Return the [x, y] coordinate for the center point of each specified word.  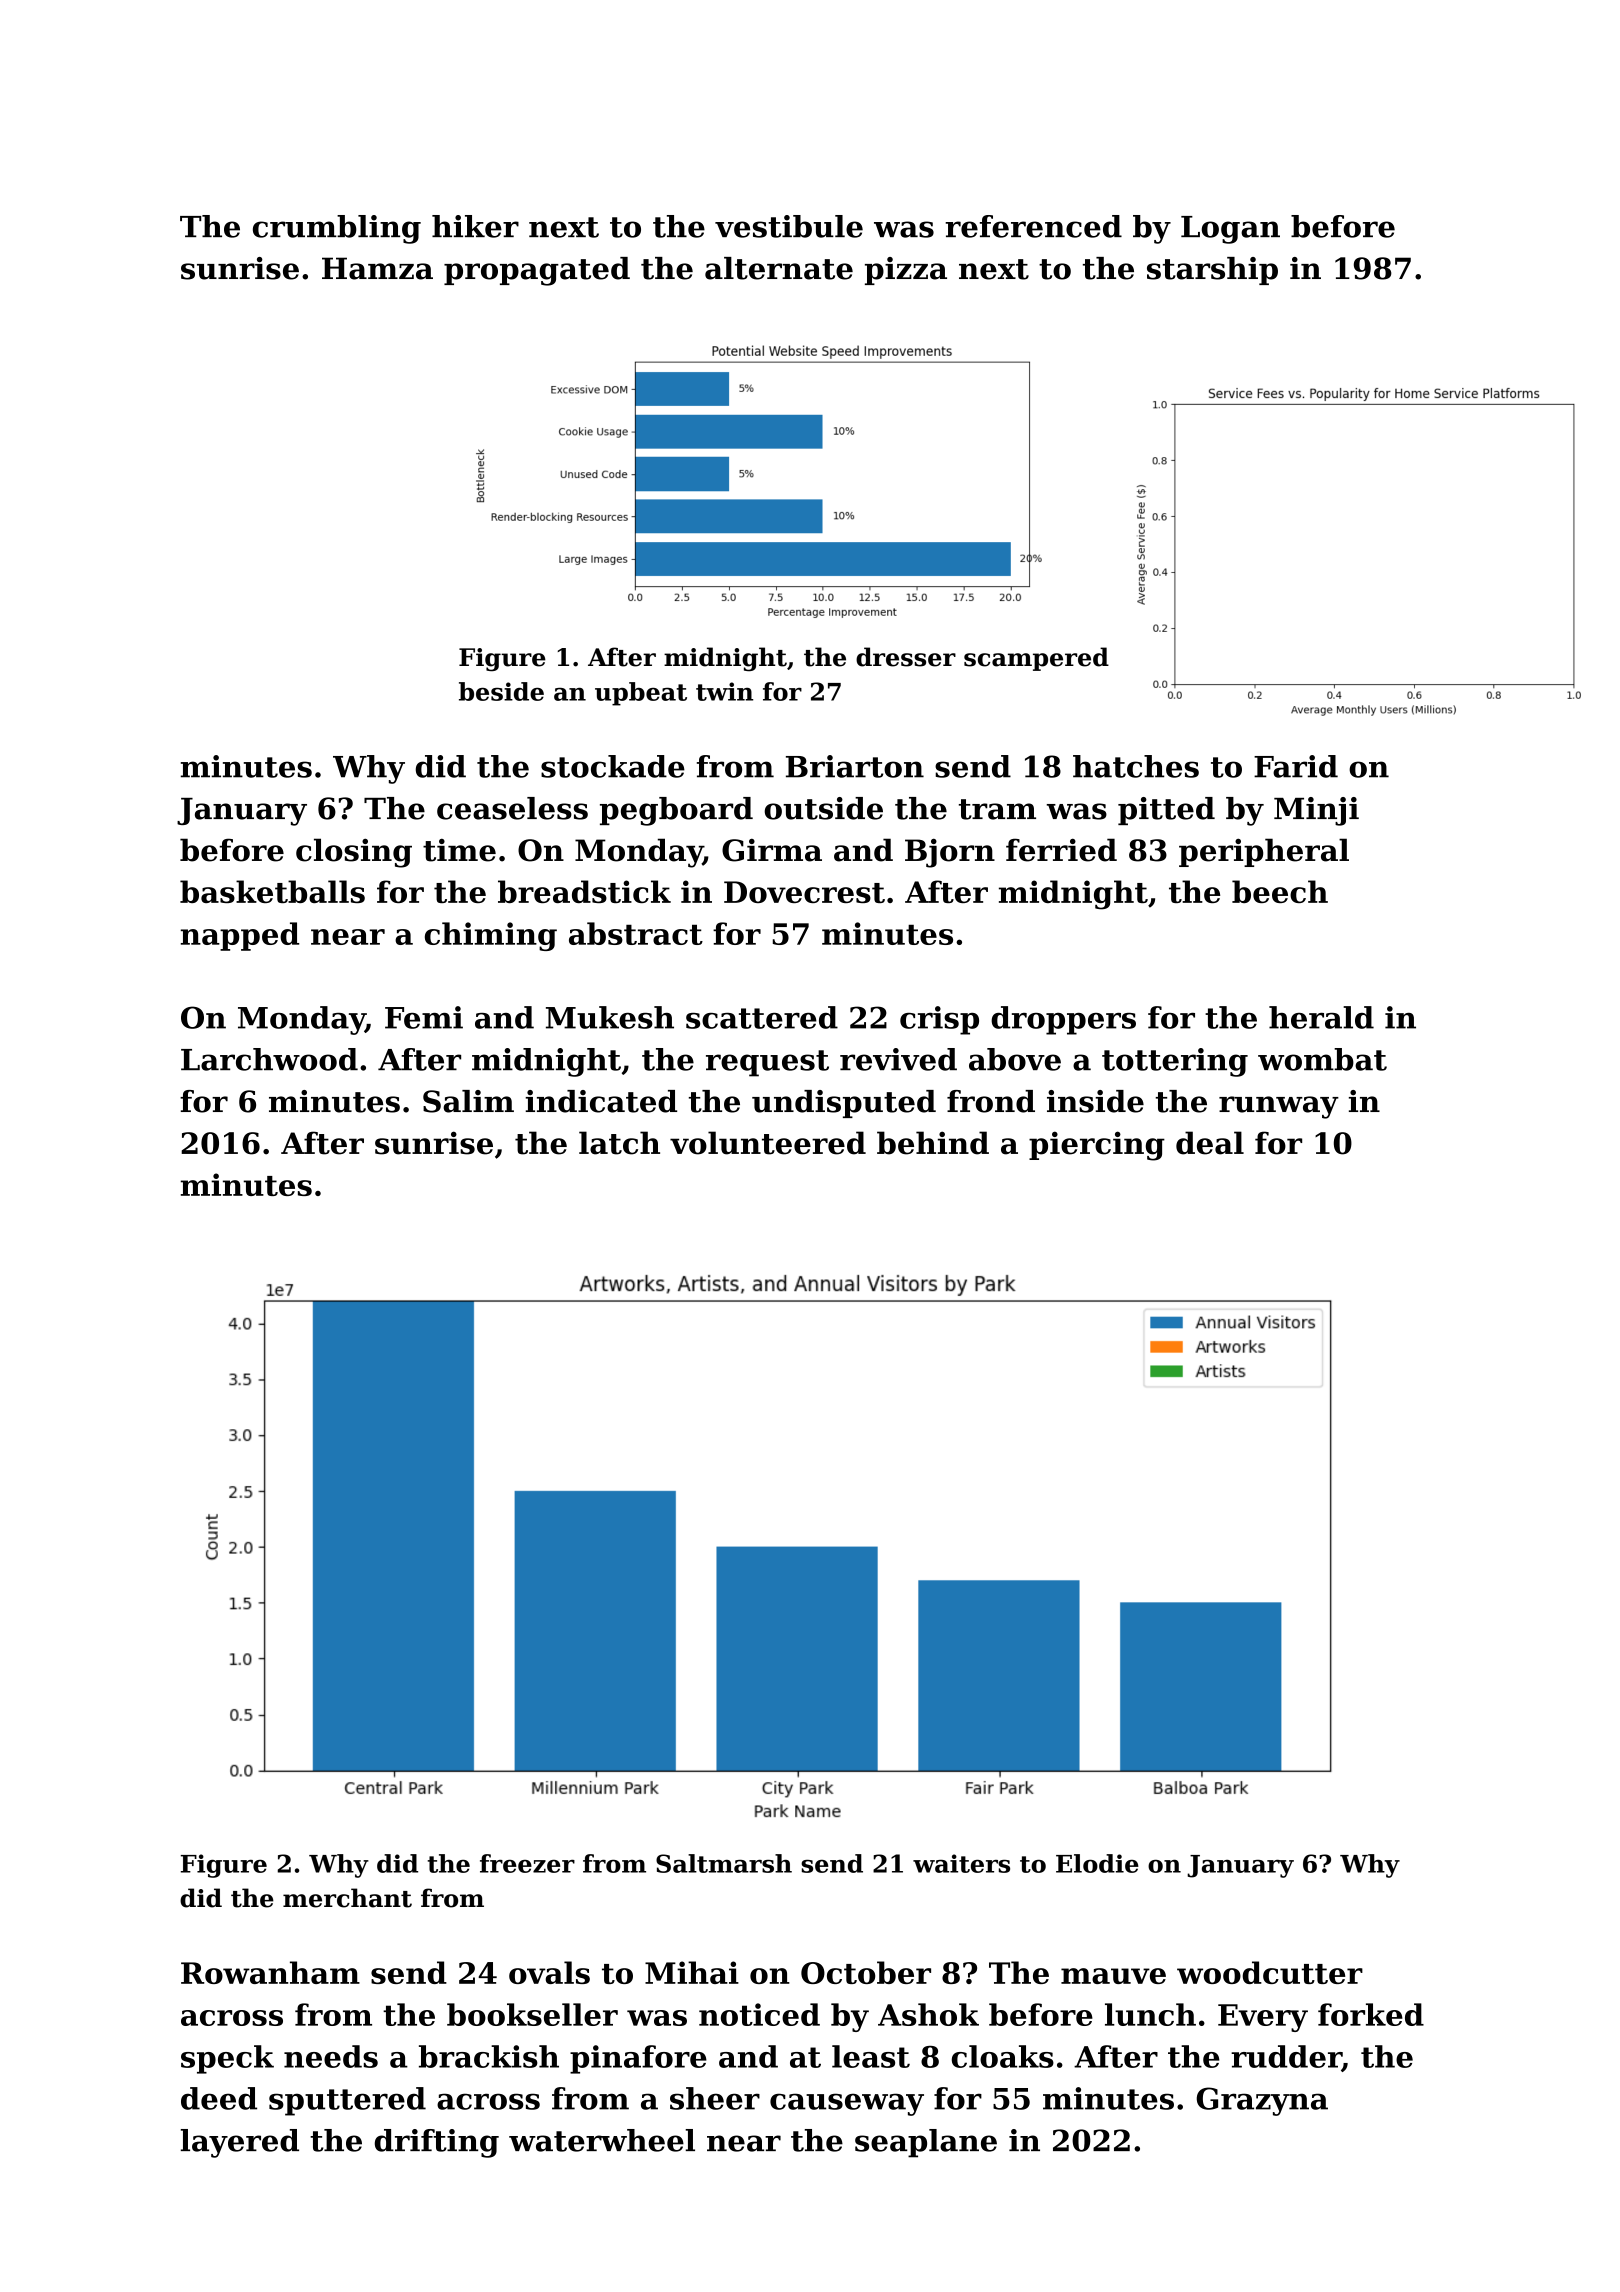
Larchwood [269, 1059]
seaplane [926, 2143]
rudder [1286, 2057]
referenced [1033, 226]
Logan [1230, 230]
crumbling [337, 229]
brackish [489, 2056]
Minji [1316, 811]
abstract [636, 933]
